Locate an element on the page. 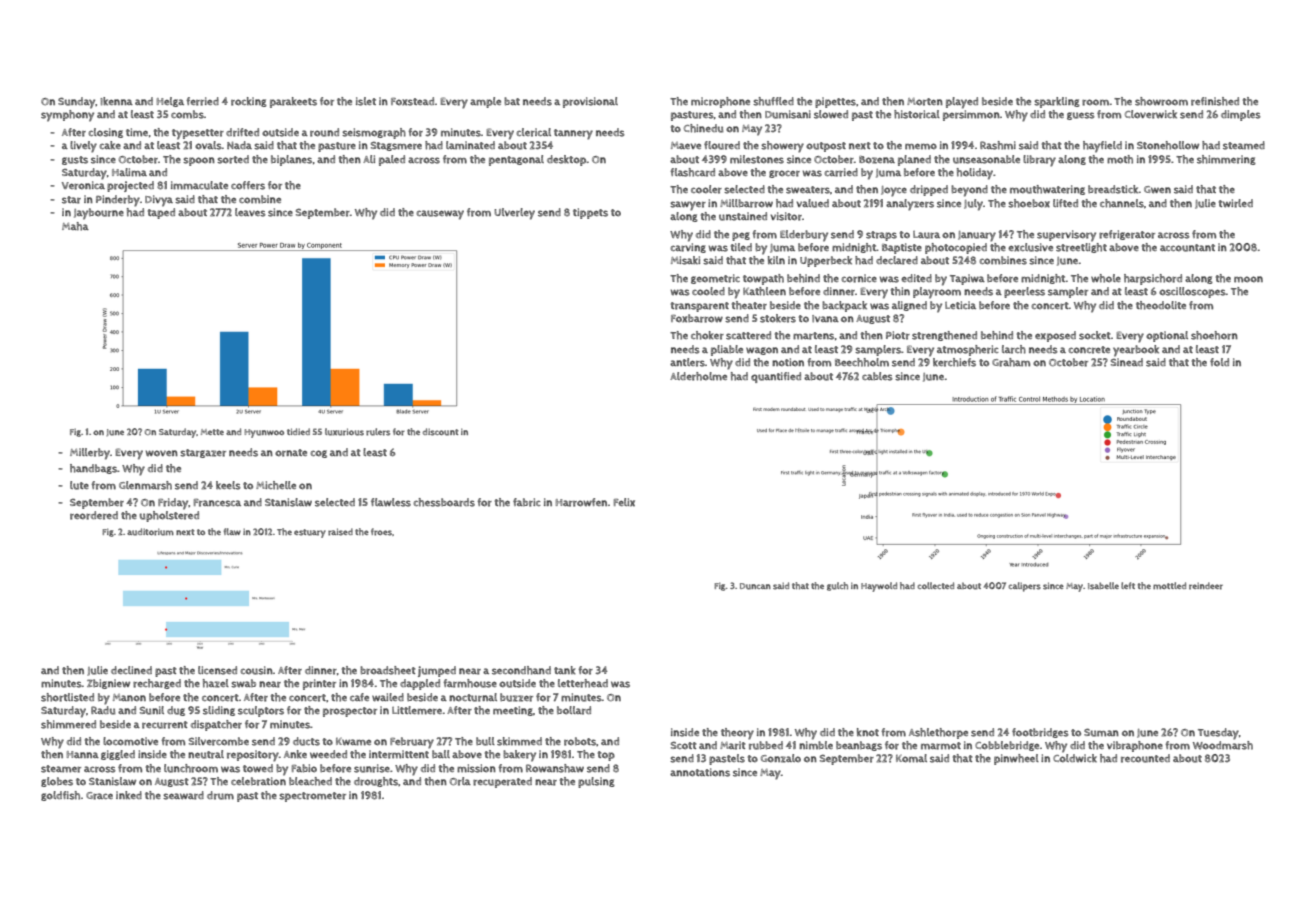 This image has height=924, width=1308. luxurious is located at coordinates (344, 432).
